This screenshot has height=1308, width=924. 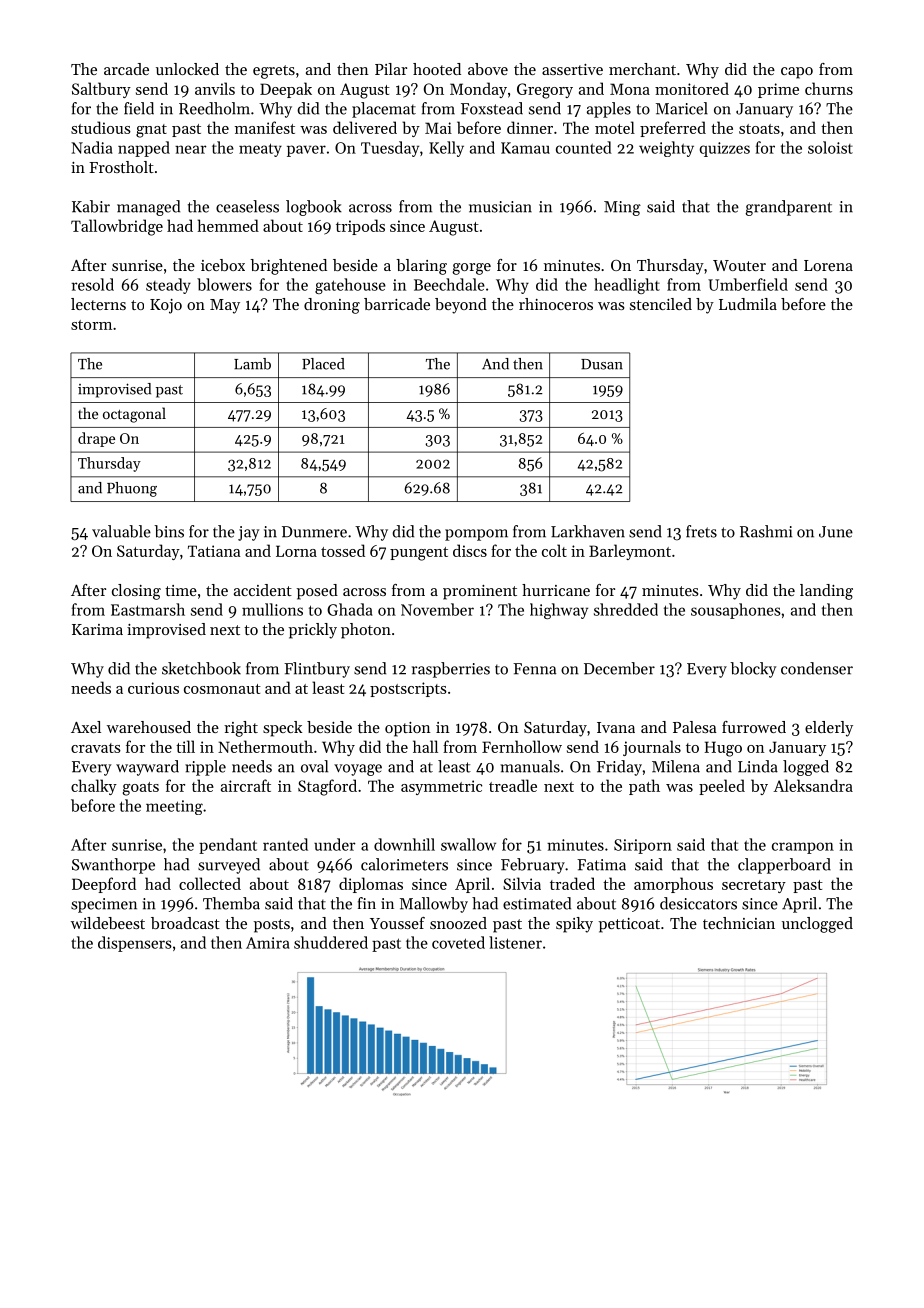 What do you see at coordinates (391, 69) in the screenshot?
I see `Pilar` at bounding box center [391, 69].
